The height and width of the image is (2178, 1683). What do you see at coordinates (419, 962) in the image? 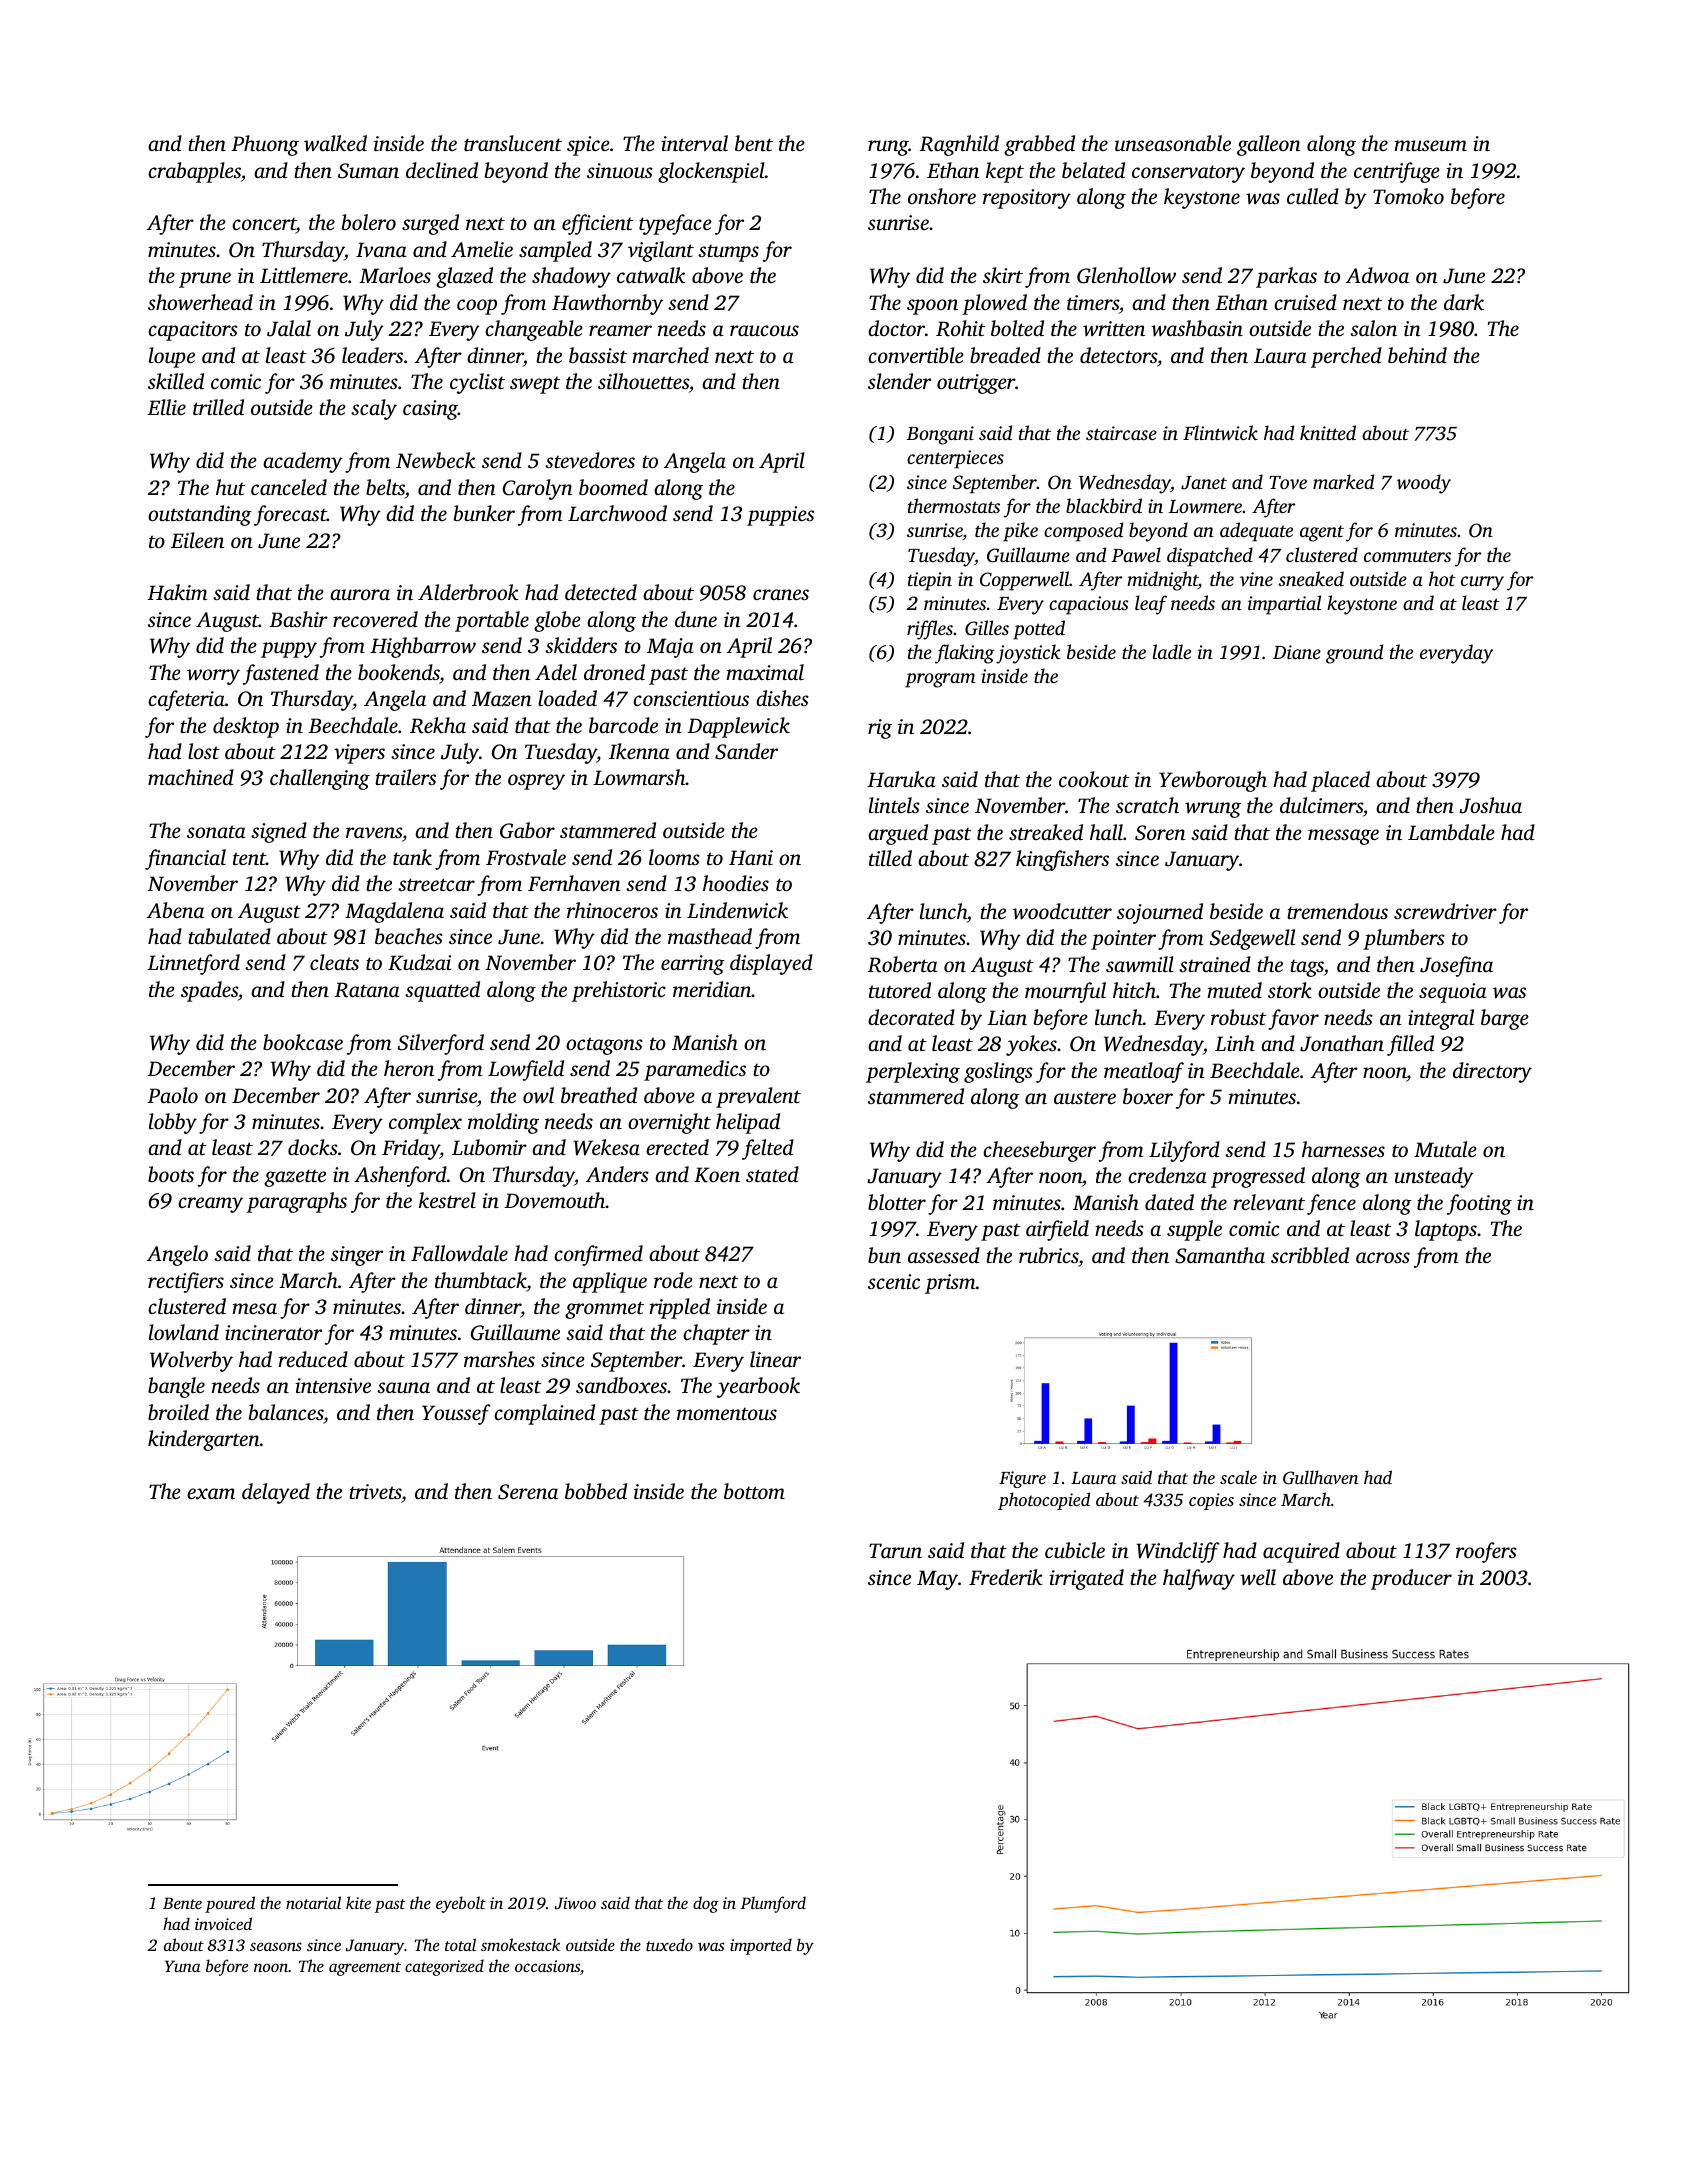
I see `Kudzai` at bounding box center [419, 962].
